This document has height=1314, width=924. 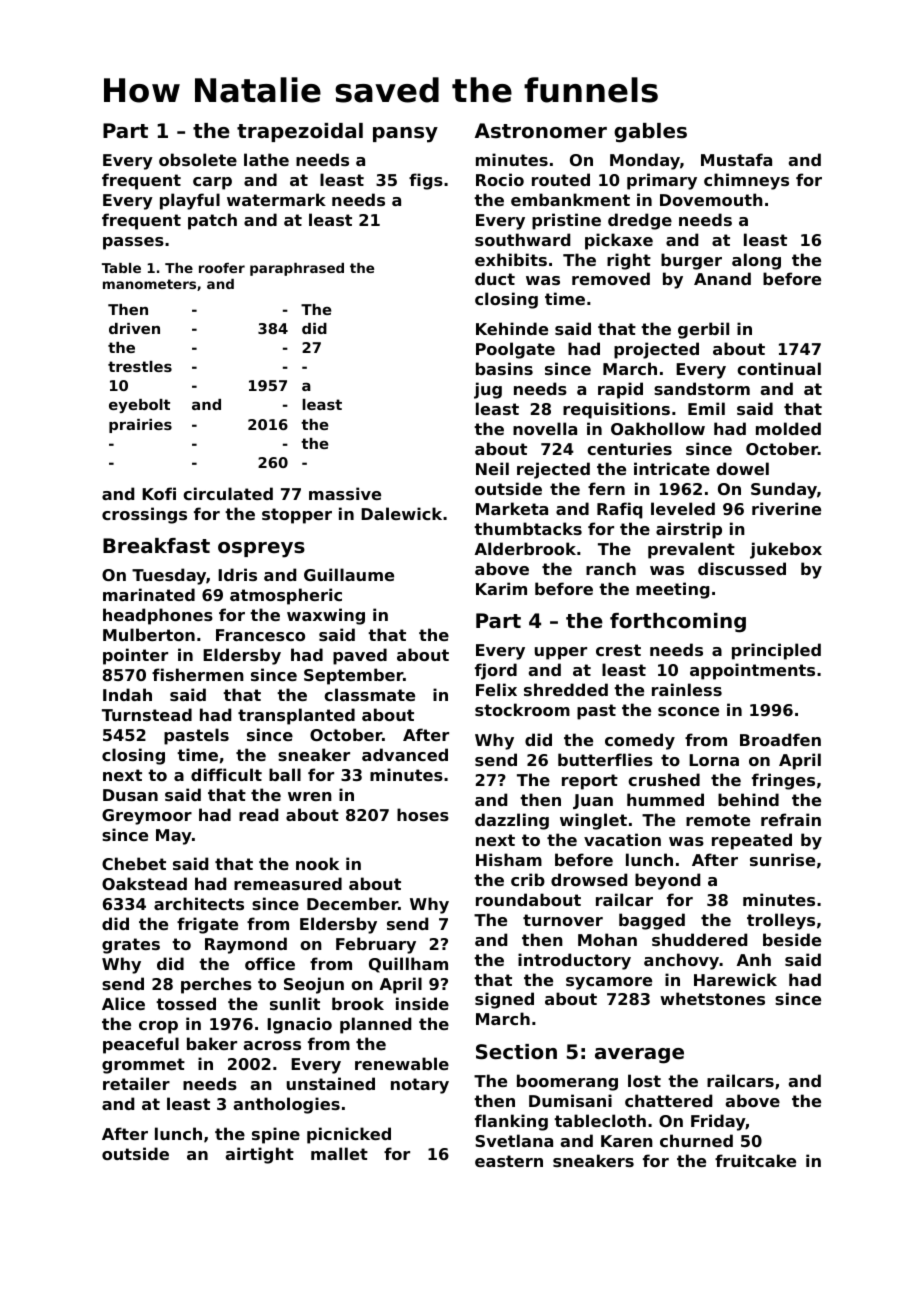 I want to click on airtight, so click(x=259, y=1155).
